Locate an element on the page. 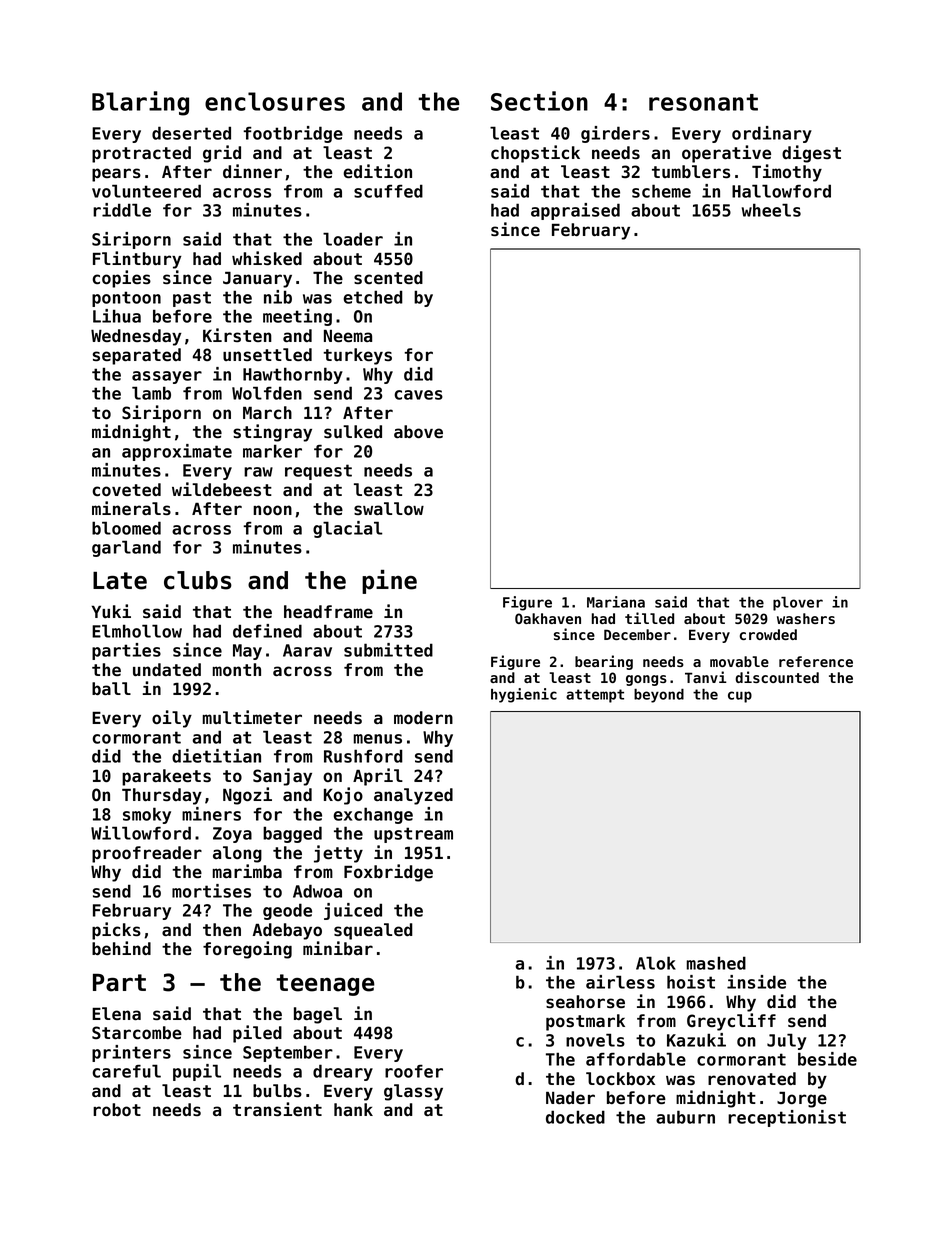 Image resolution: width=952 pixels, height=1233 pixels. hank is located at coordinates (353, 1109).
